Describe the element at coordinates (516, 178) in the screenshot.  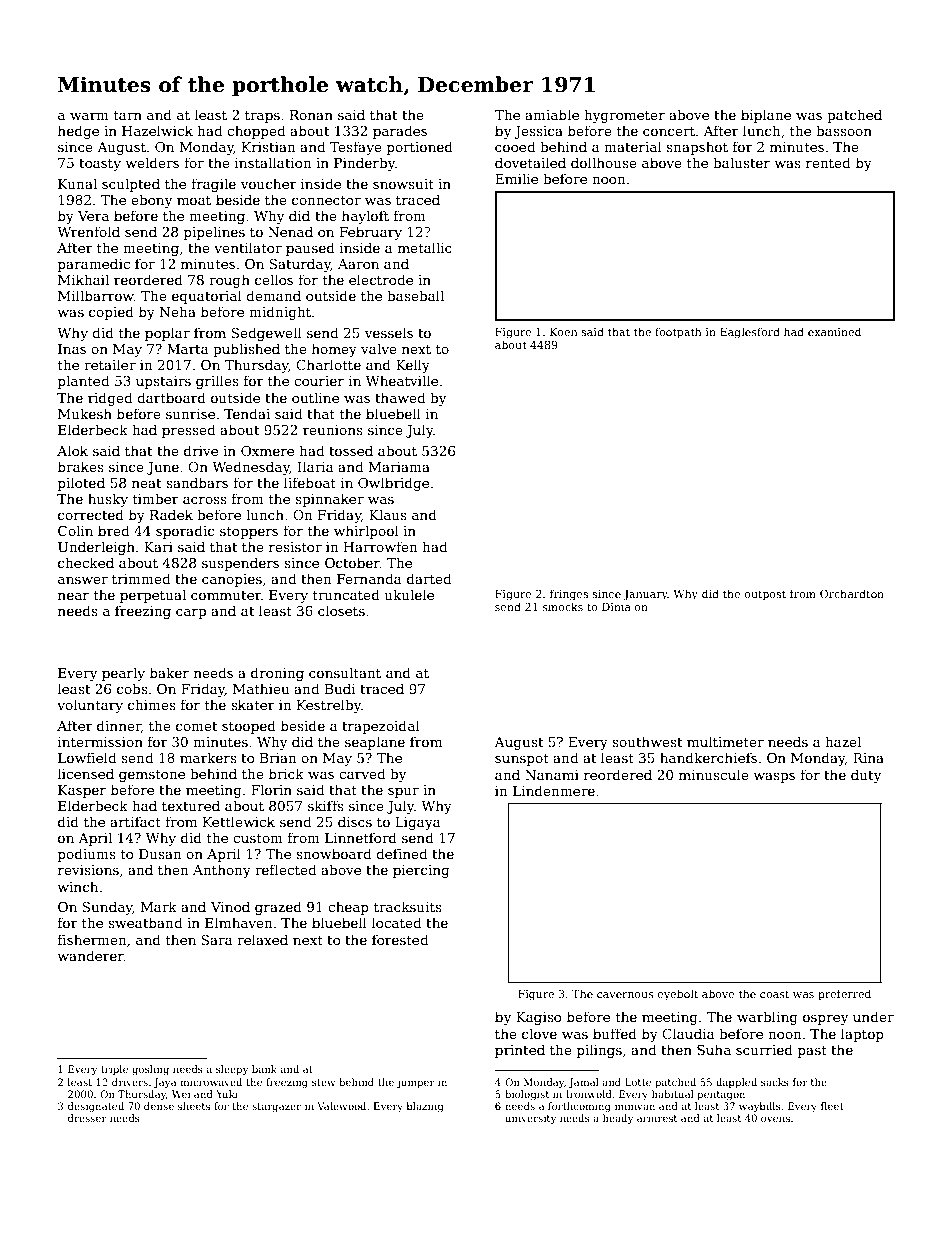
I see `Emilie` at that location.
